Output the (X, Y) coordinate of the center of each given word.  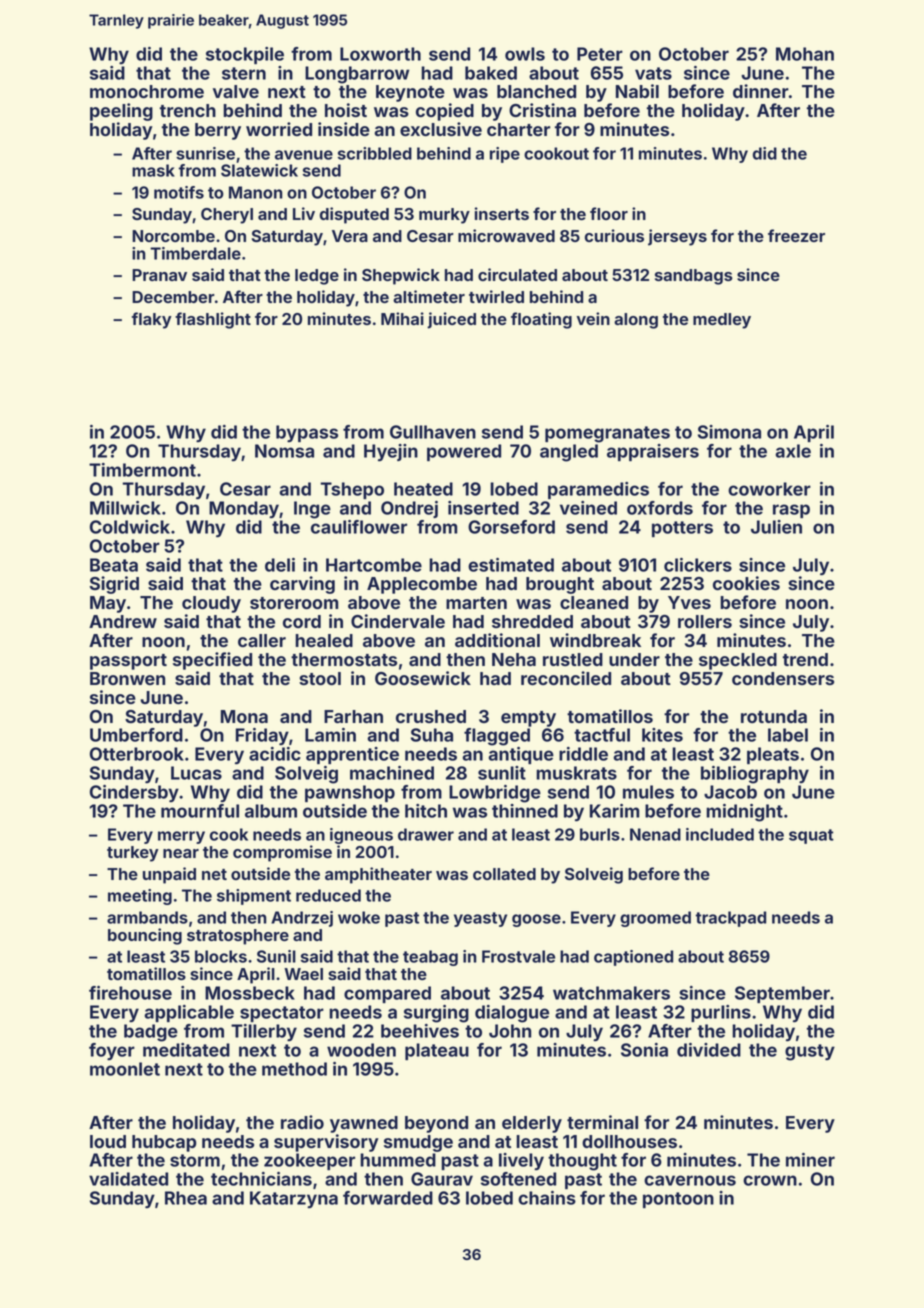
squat (811, 836)
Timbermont (142, 470)
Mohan (805, 54)
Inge (312, 510)
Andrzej (302, 919)
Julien (776, 527)
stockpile (245, 55)
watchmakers (611, 993)
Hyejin (391, 453)
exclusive (441, 129)
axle (793, 451)
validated (128, 1179)
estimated (511, 565)
